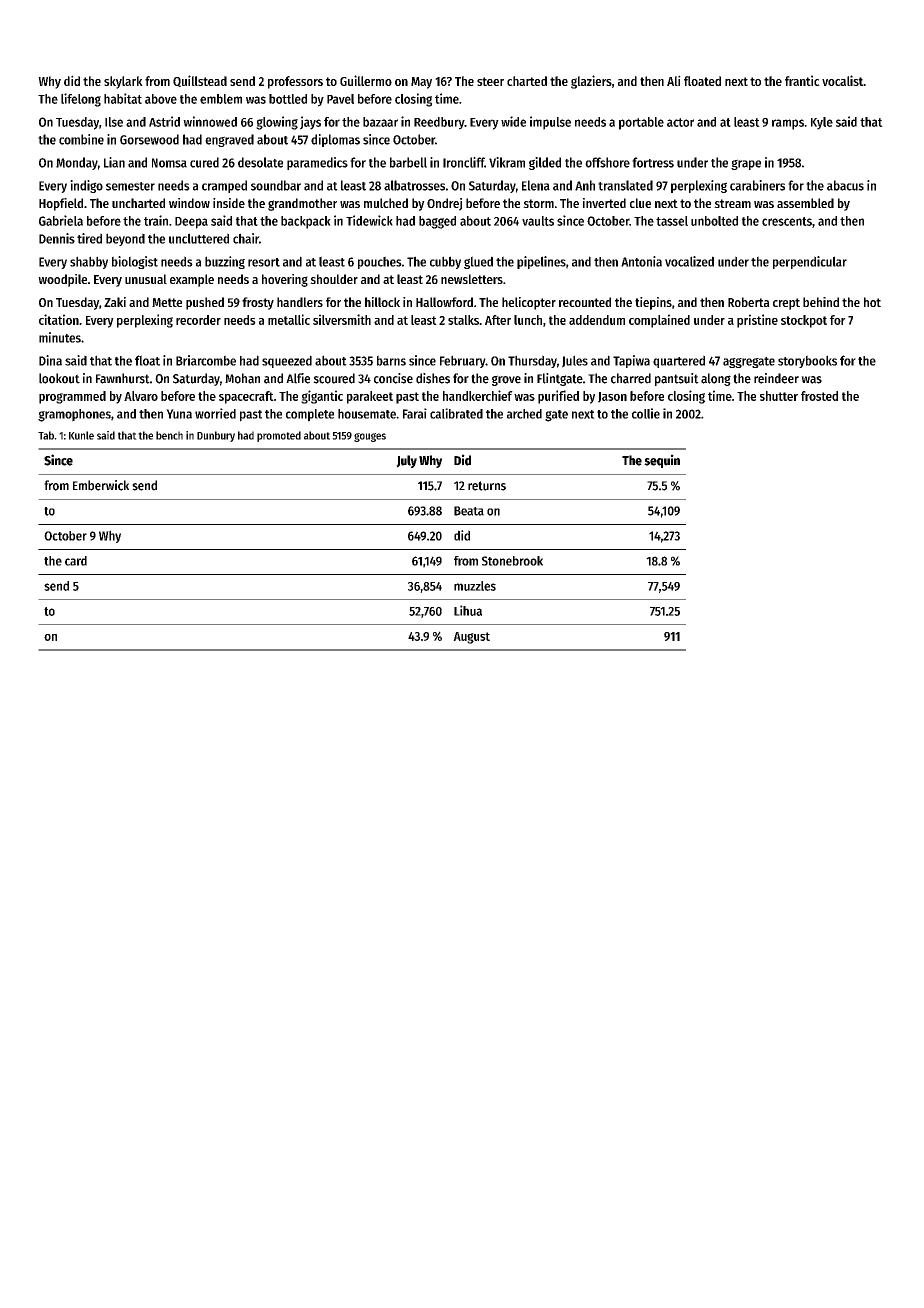  I want to click on Emberwick, so click(101, 485).
